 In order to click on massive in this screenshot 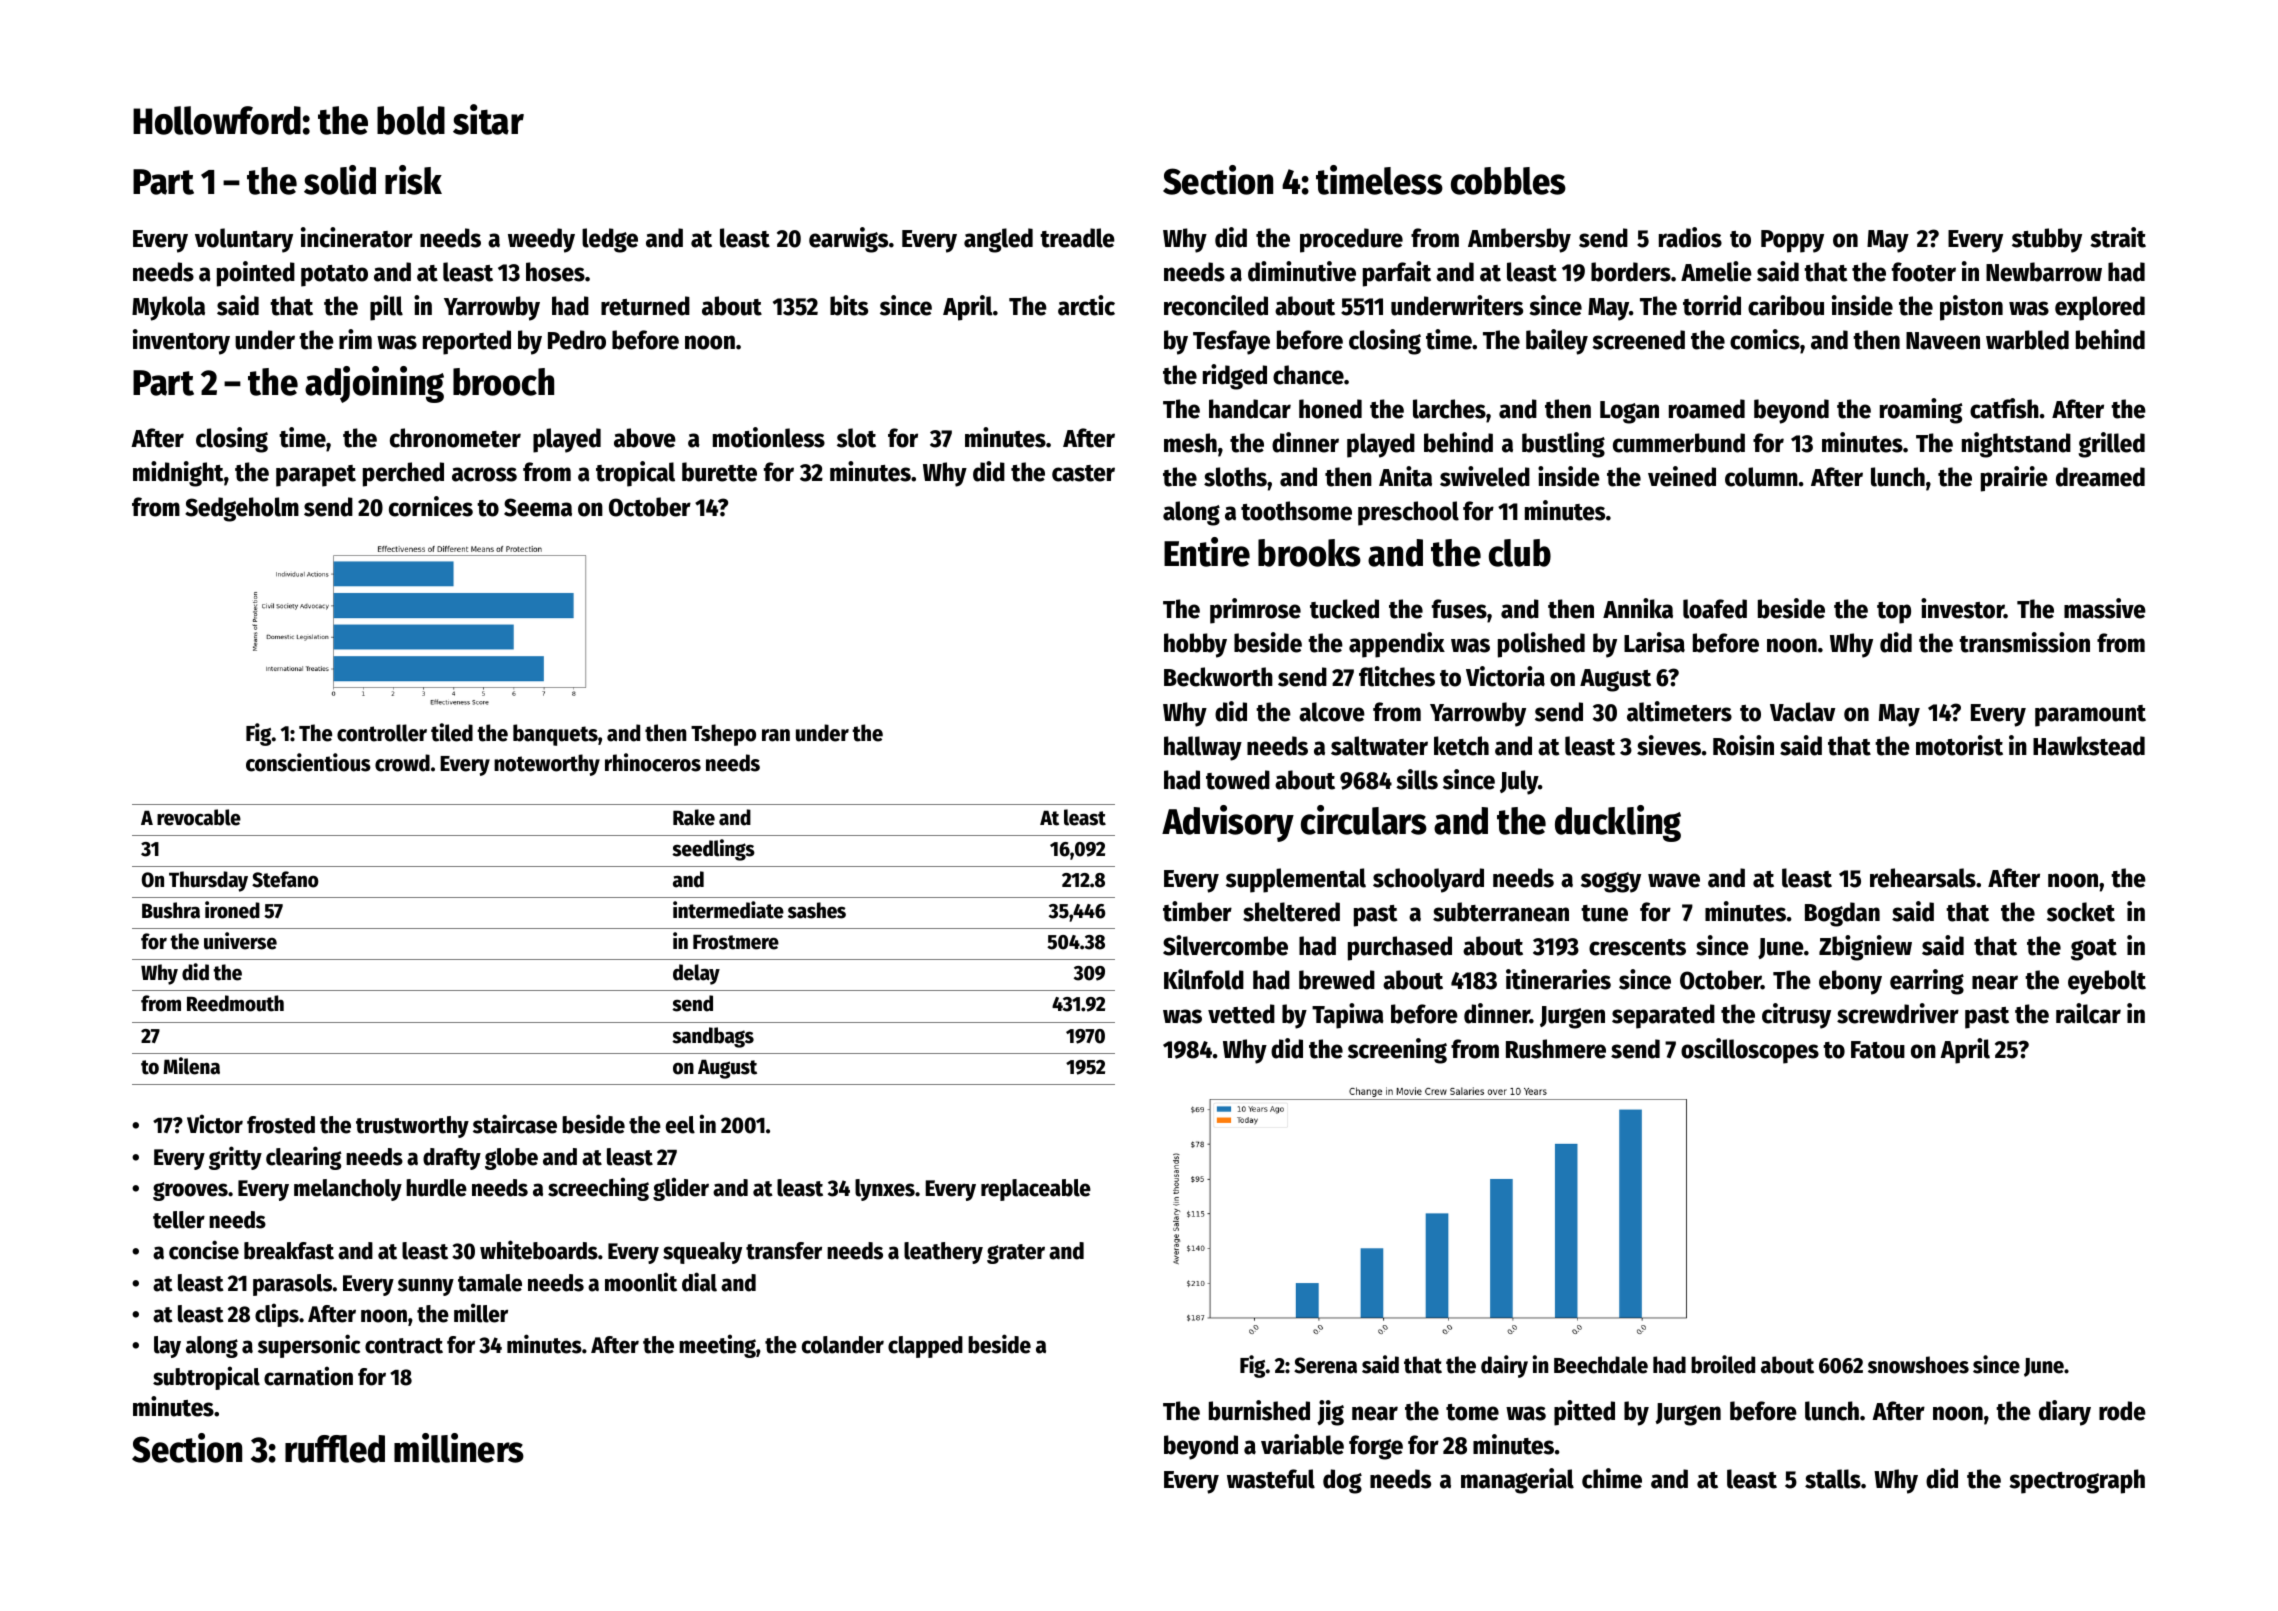, I will do `click(2105, 608)`.
